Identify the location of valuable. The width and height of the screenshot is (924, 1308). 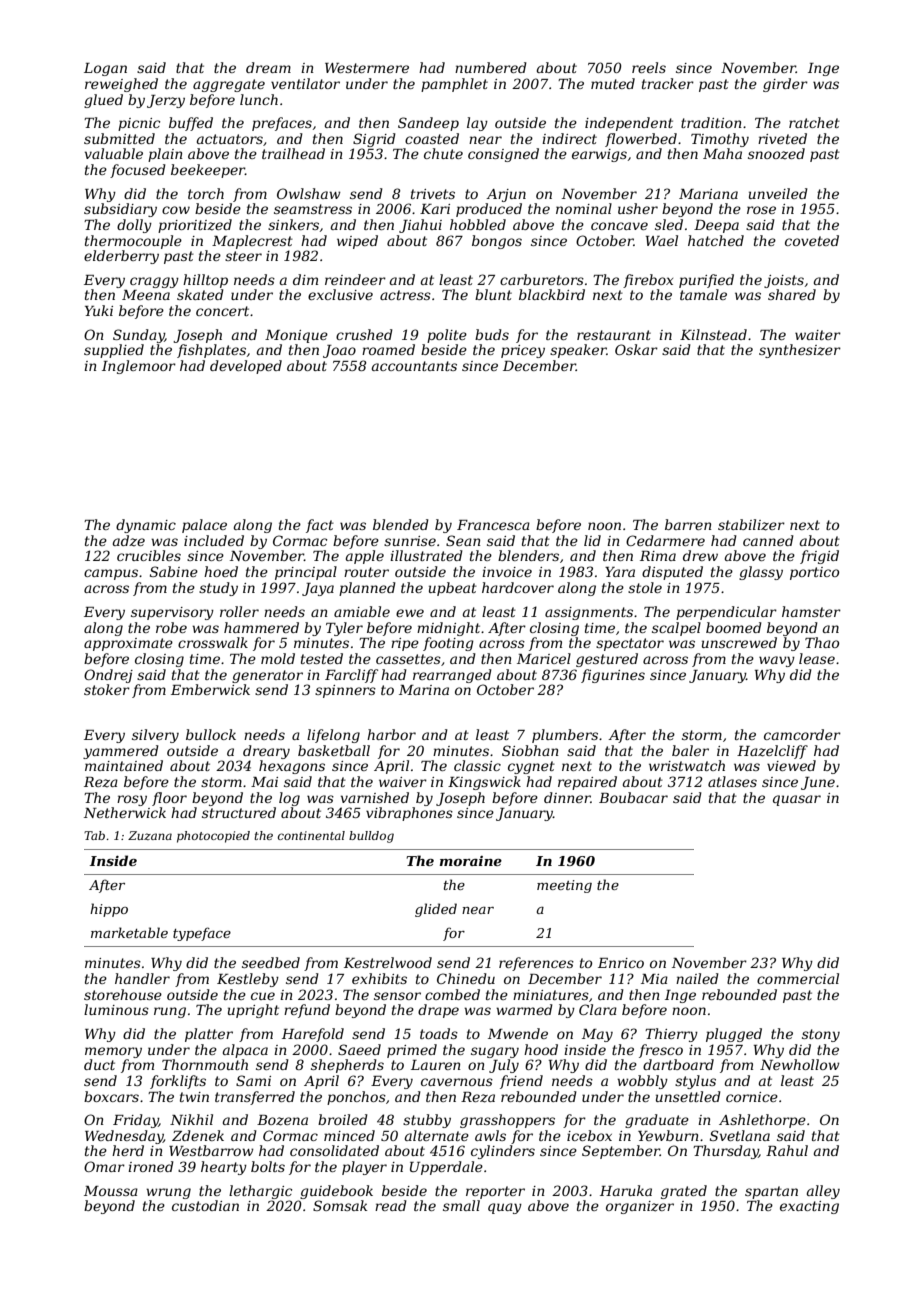
(114, 153).
